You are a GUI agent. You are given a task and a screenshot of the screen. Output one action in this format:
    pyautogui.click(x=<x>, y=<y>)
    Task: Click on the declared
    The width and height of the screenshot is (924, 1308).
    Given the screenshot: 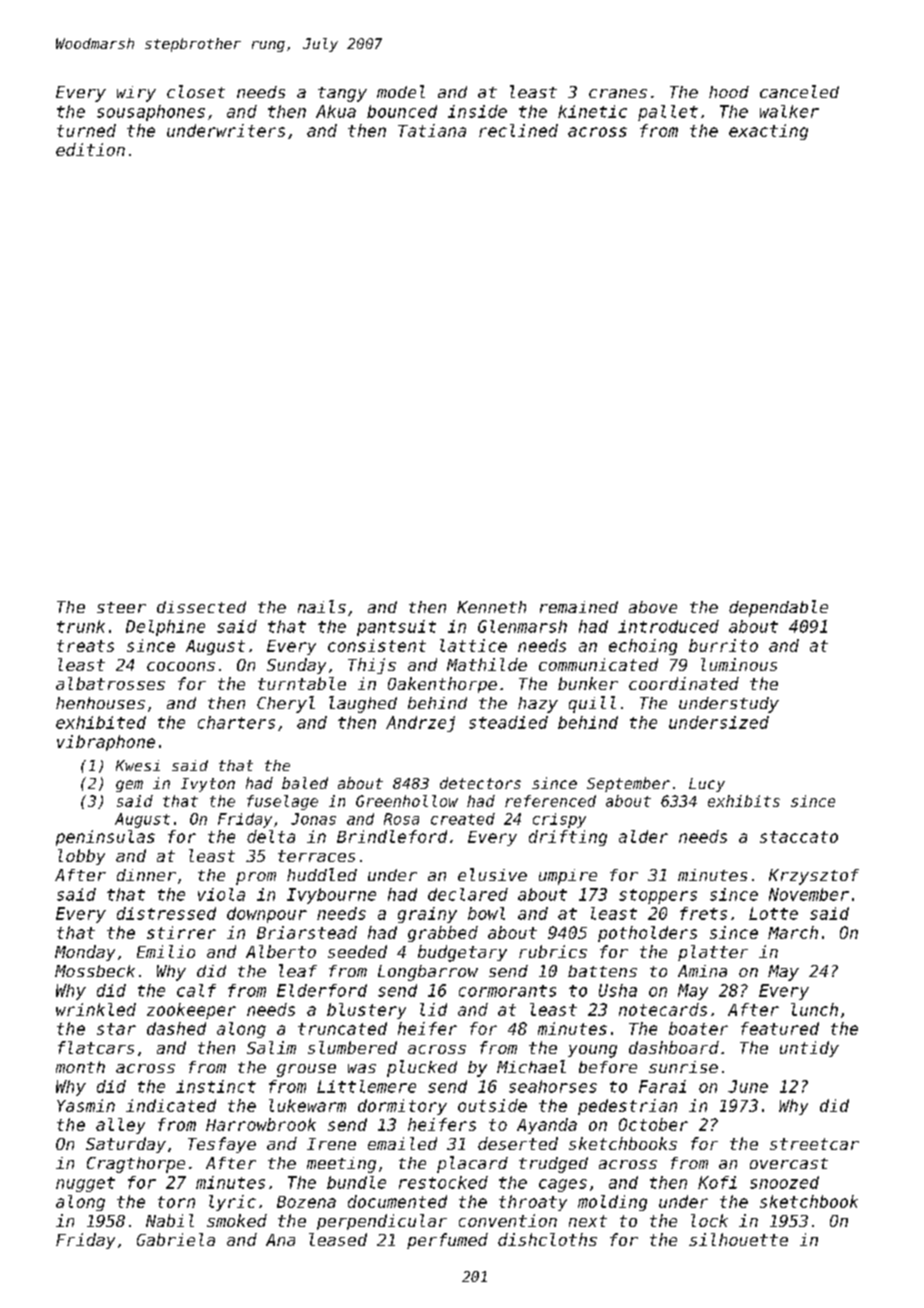 What is the action you would take?
    pyautogui.click(x=468, y=894)
